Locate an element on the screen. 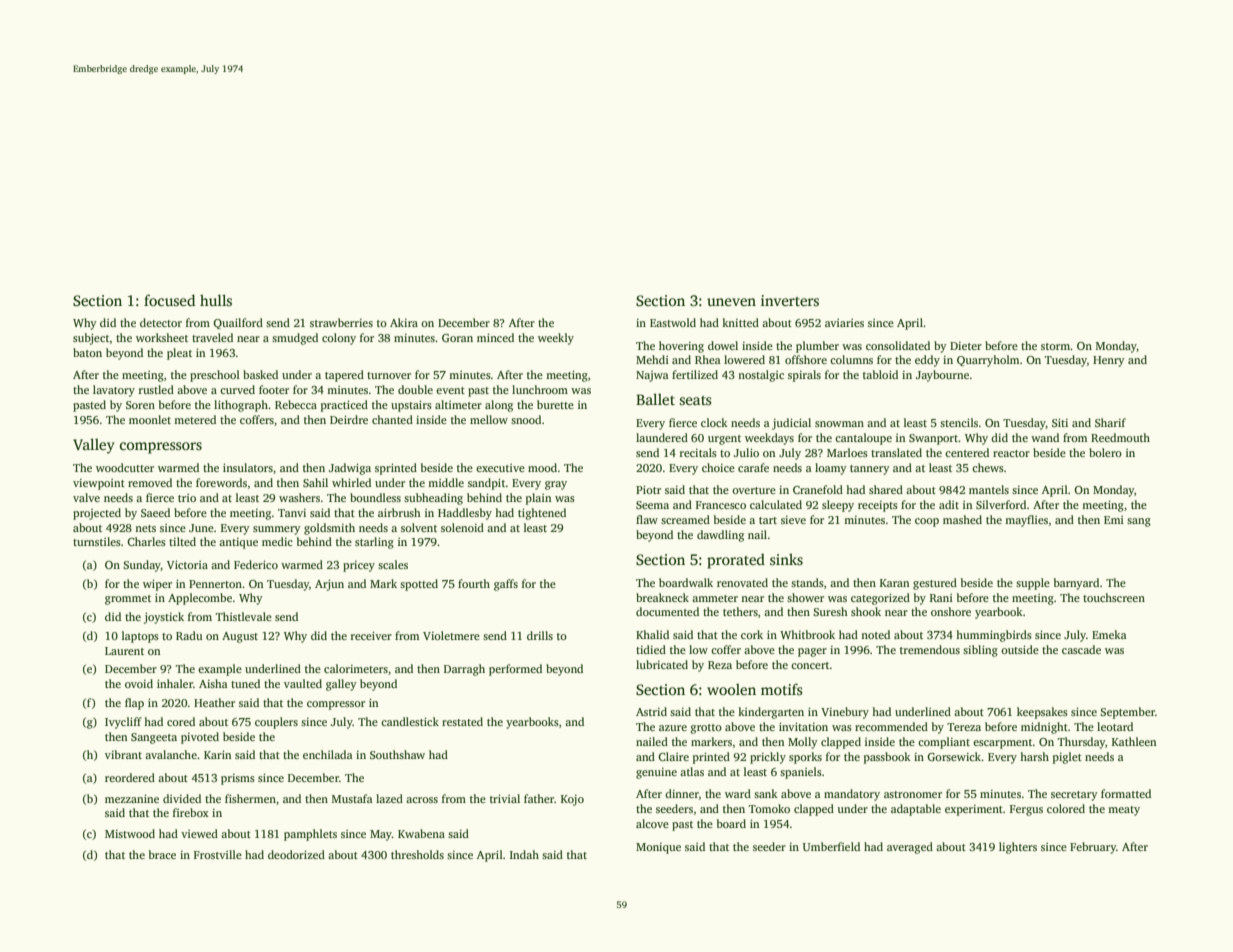 This screenshot has width=1233, height=952. Umberfield is located at coordinates (831, 846).
